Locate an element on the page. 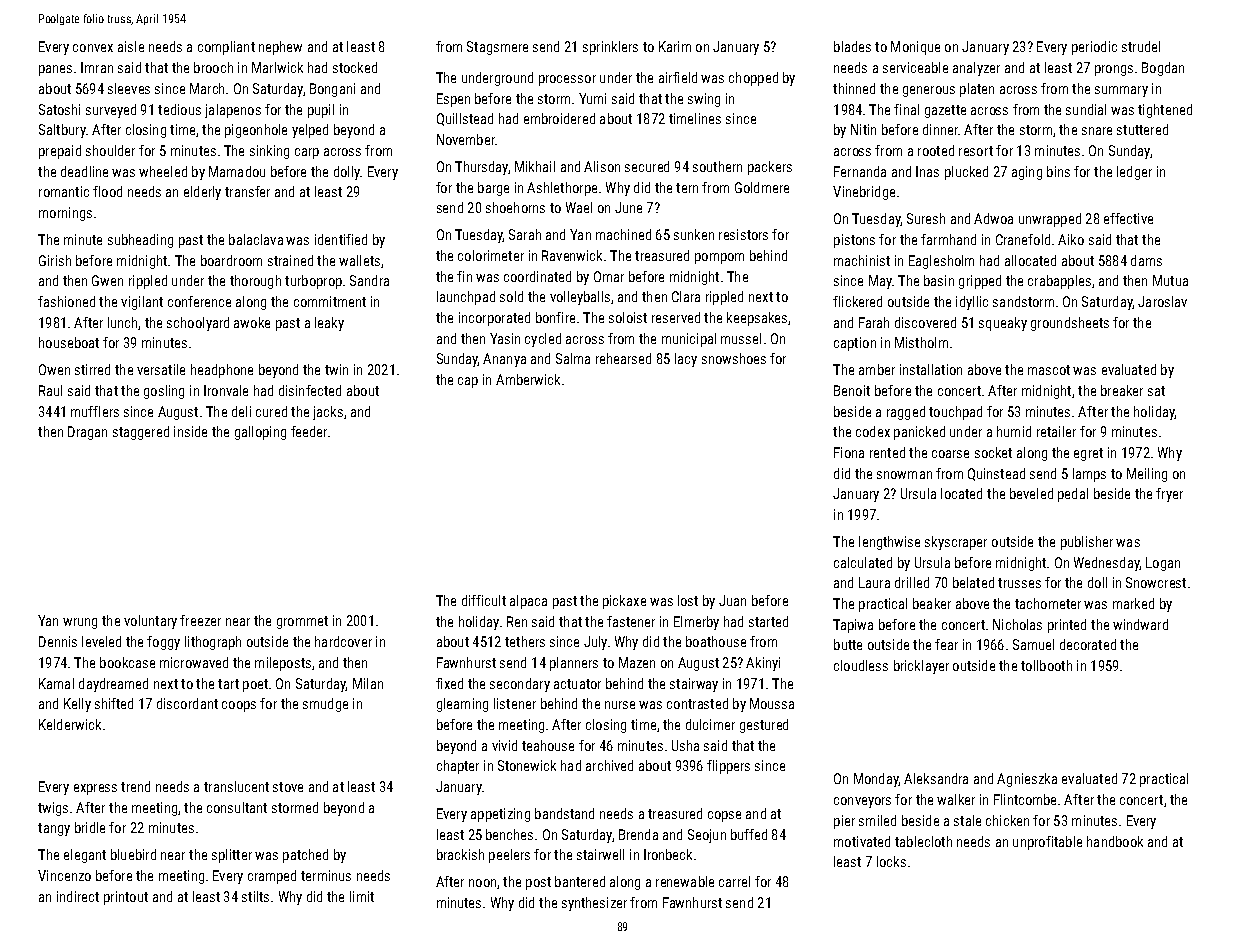 The image size is (1233, 952). Bongani is located at coordinates (332, 90).
